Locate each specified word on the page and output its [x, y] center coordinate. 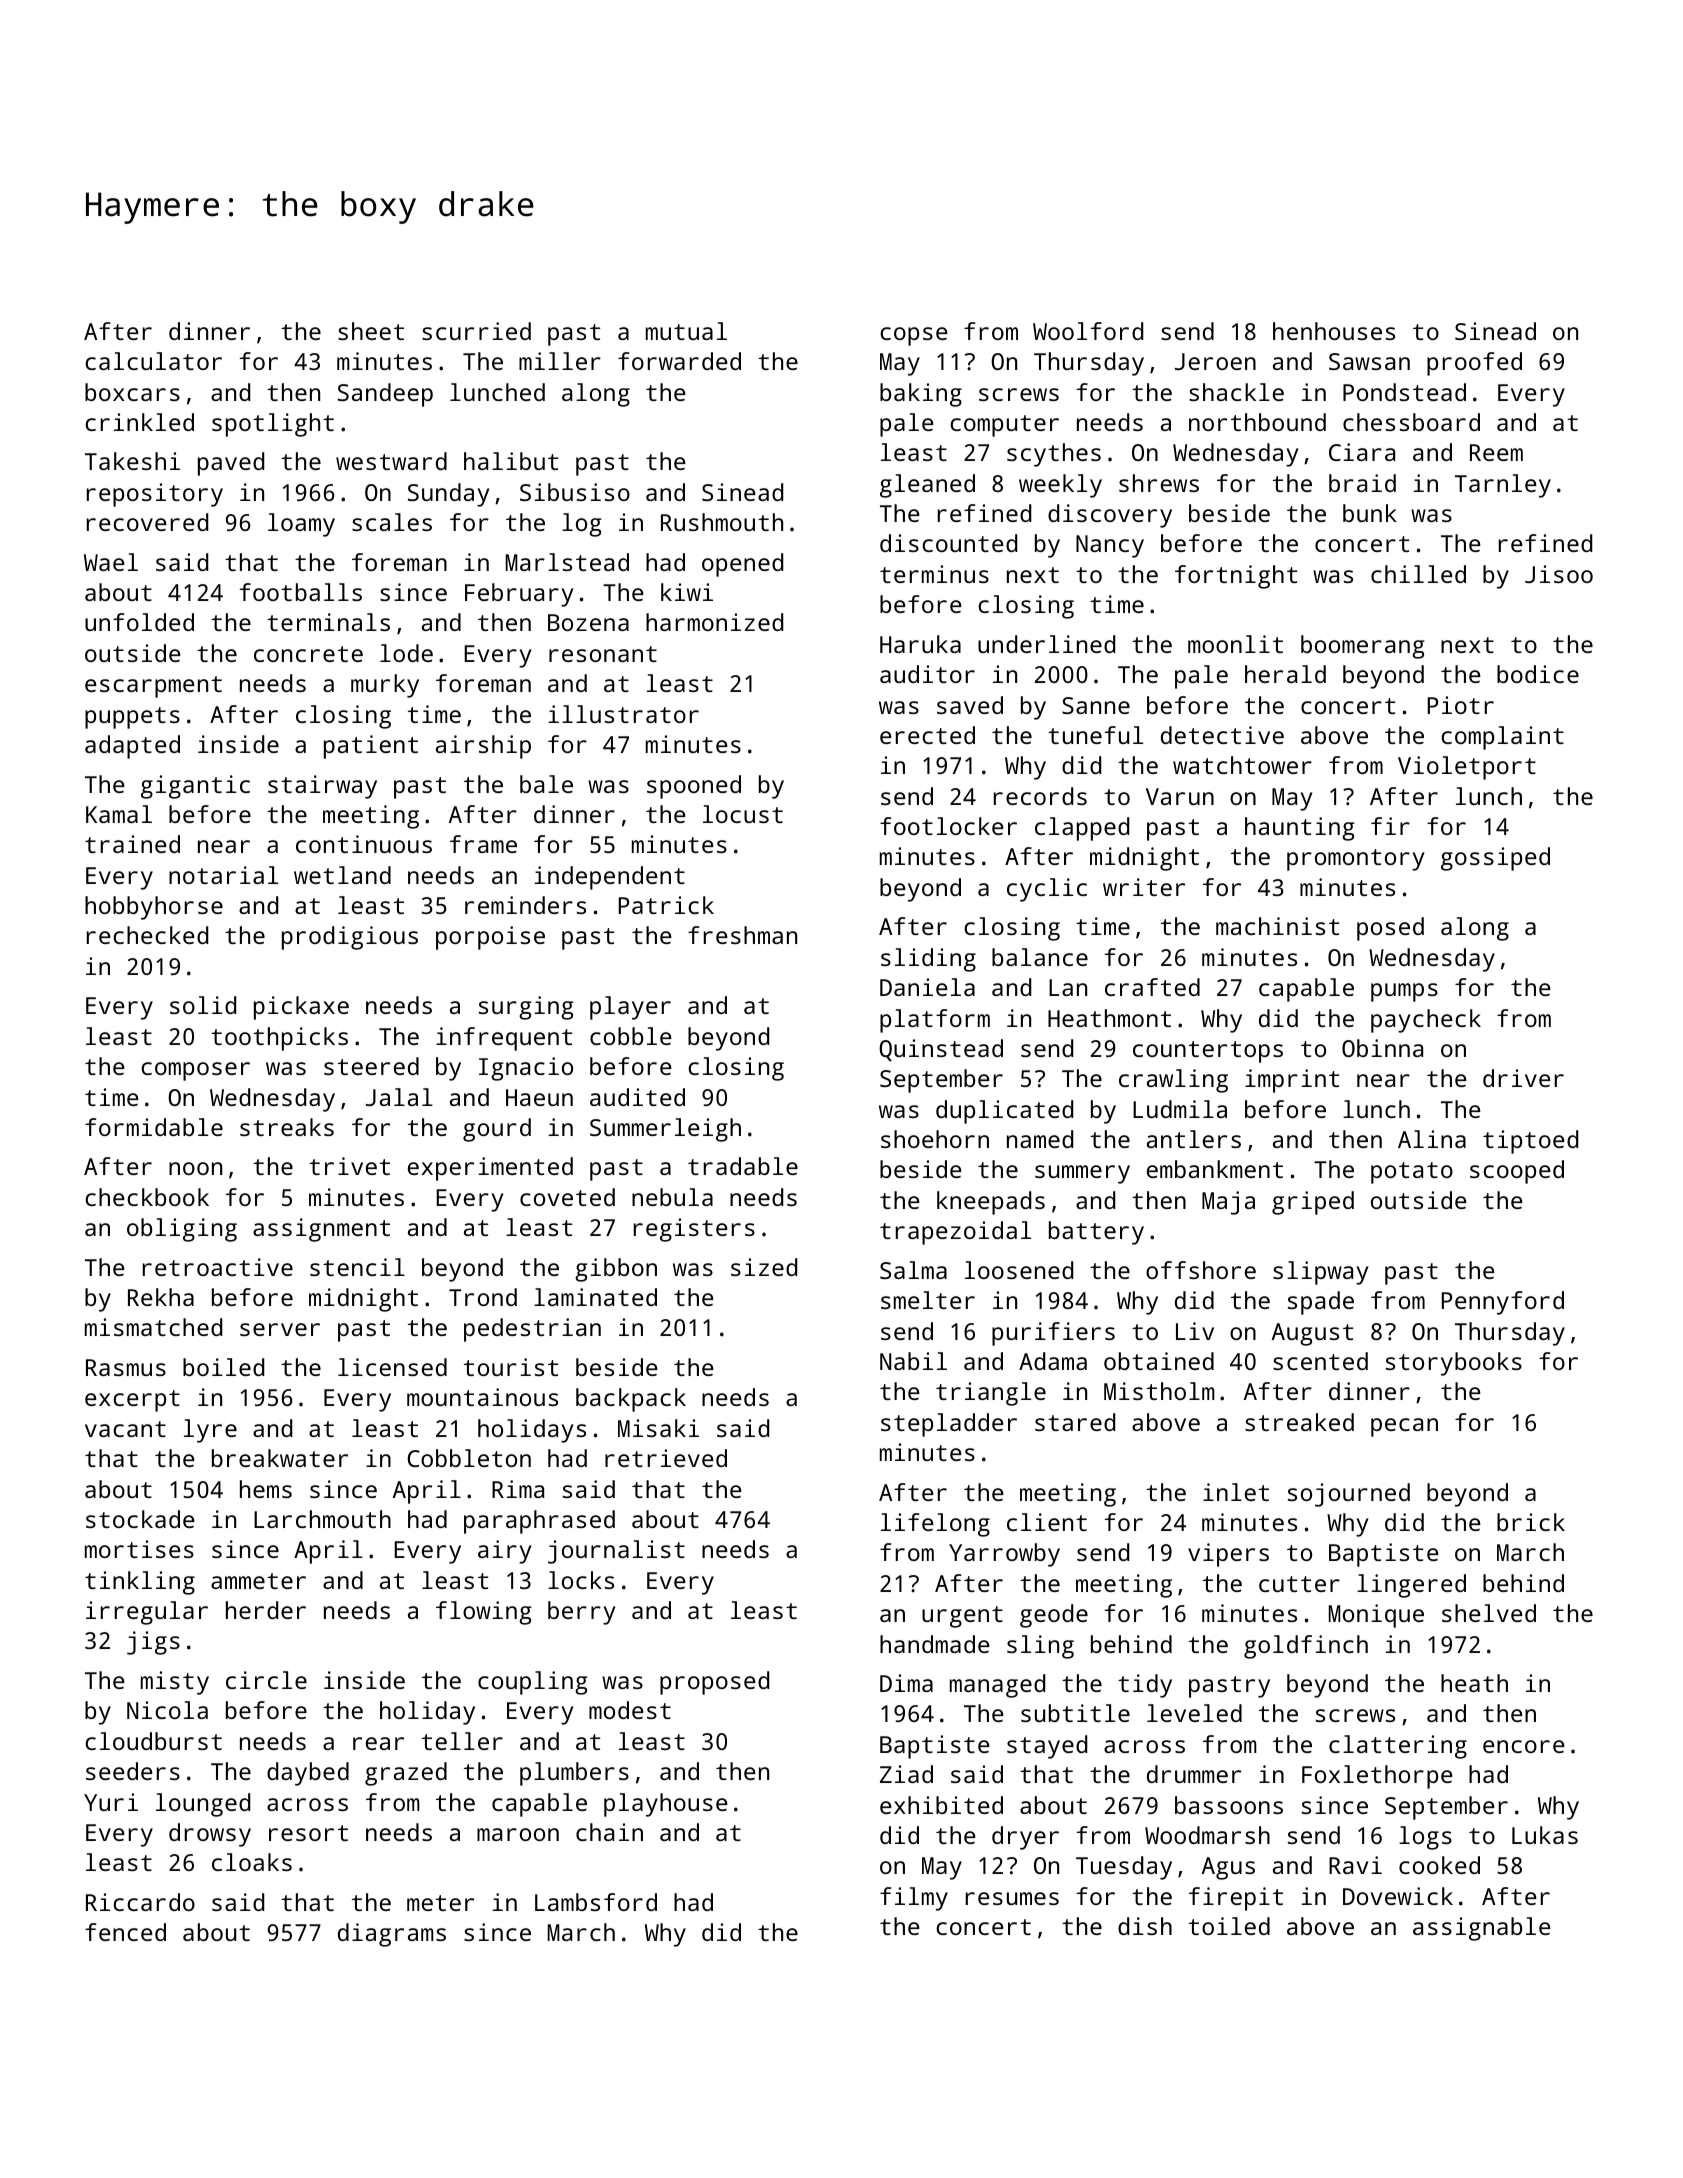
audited [637, 1097]
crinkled [139, 422]
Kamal [119, 814]
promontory [1355, 860]
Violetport [1467, 768]
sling [1040, 1647]
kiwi [687, 592]
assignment [321, 1230]
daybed [308, 1774]
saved [970, 705]
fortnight [1236, 577]
